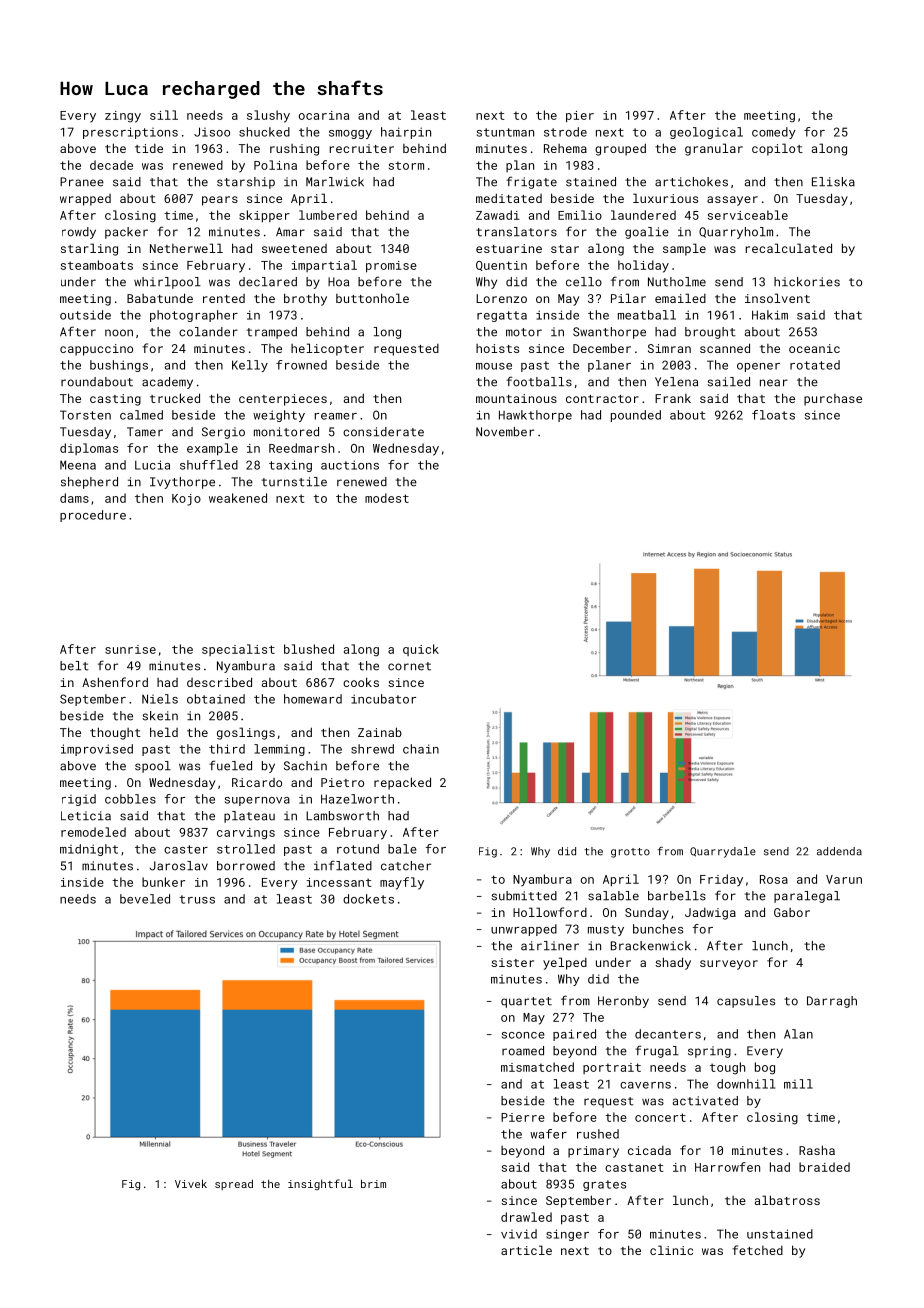  Describe the element at coordinates (123, 117) in the screenshot. I see `zingy` at that location.
